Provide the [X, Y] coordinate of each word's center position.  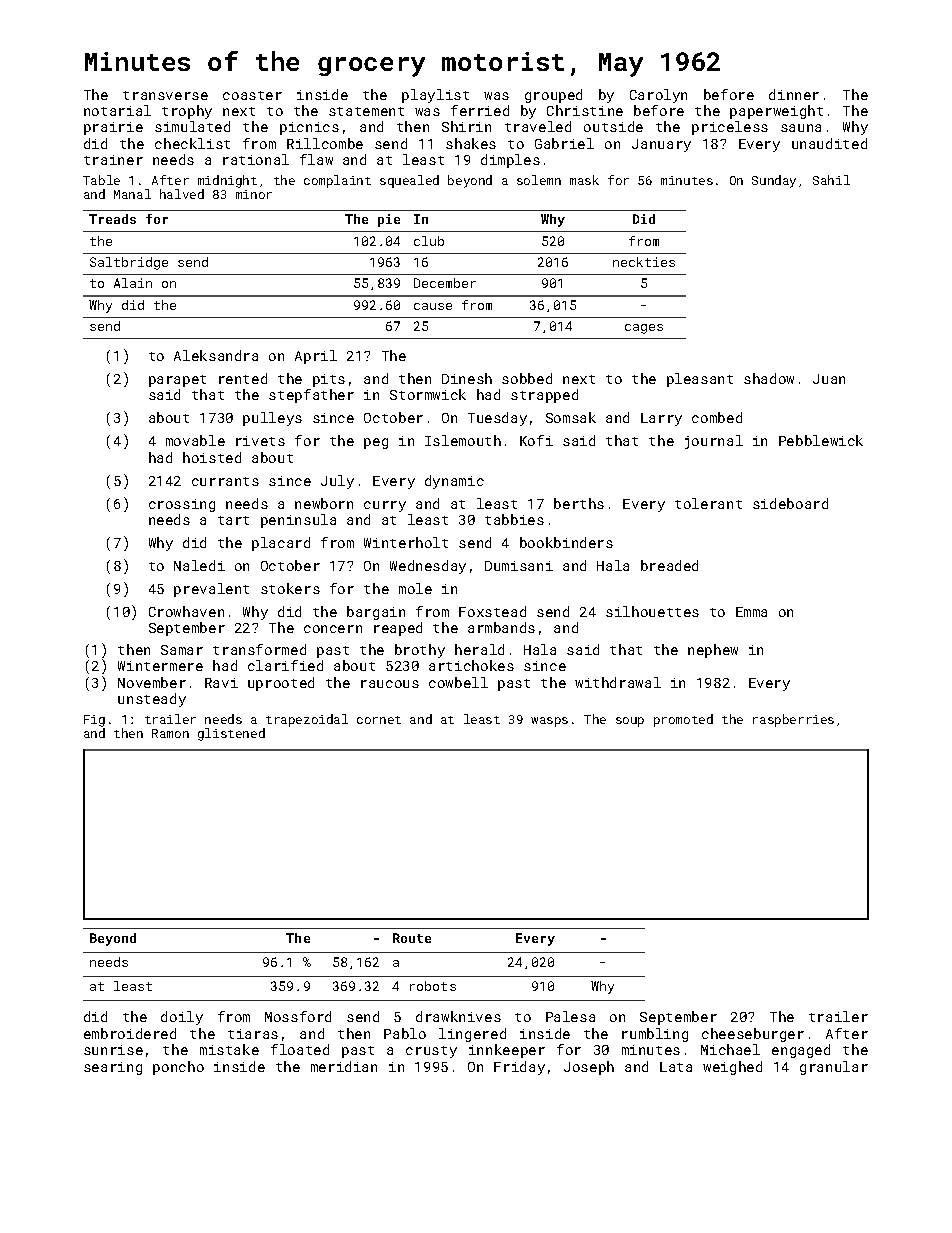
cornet [379, 720]
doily [182, 1018]
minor [254, 194]
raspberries [793, 720]
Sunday [774, 181]
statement [366, 111]
